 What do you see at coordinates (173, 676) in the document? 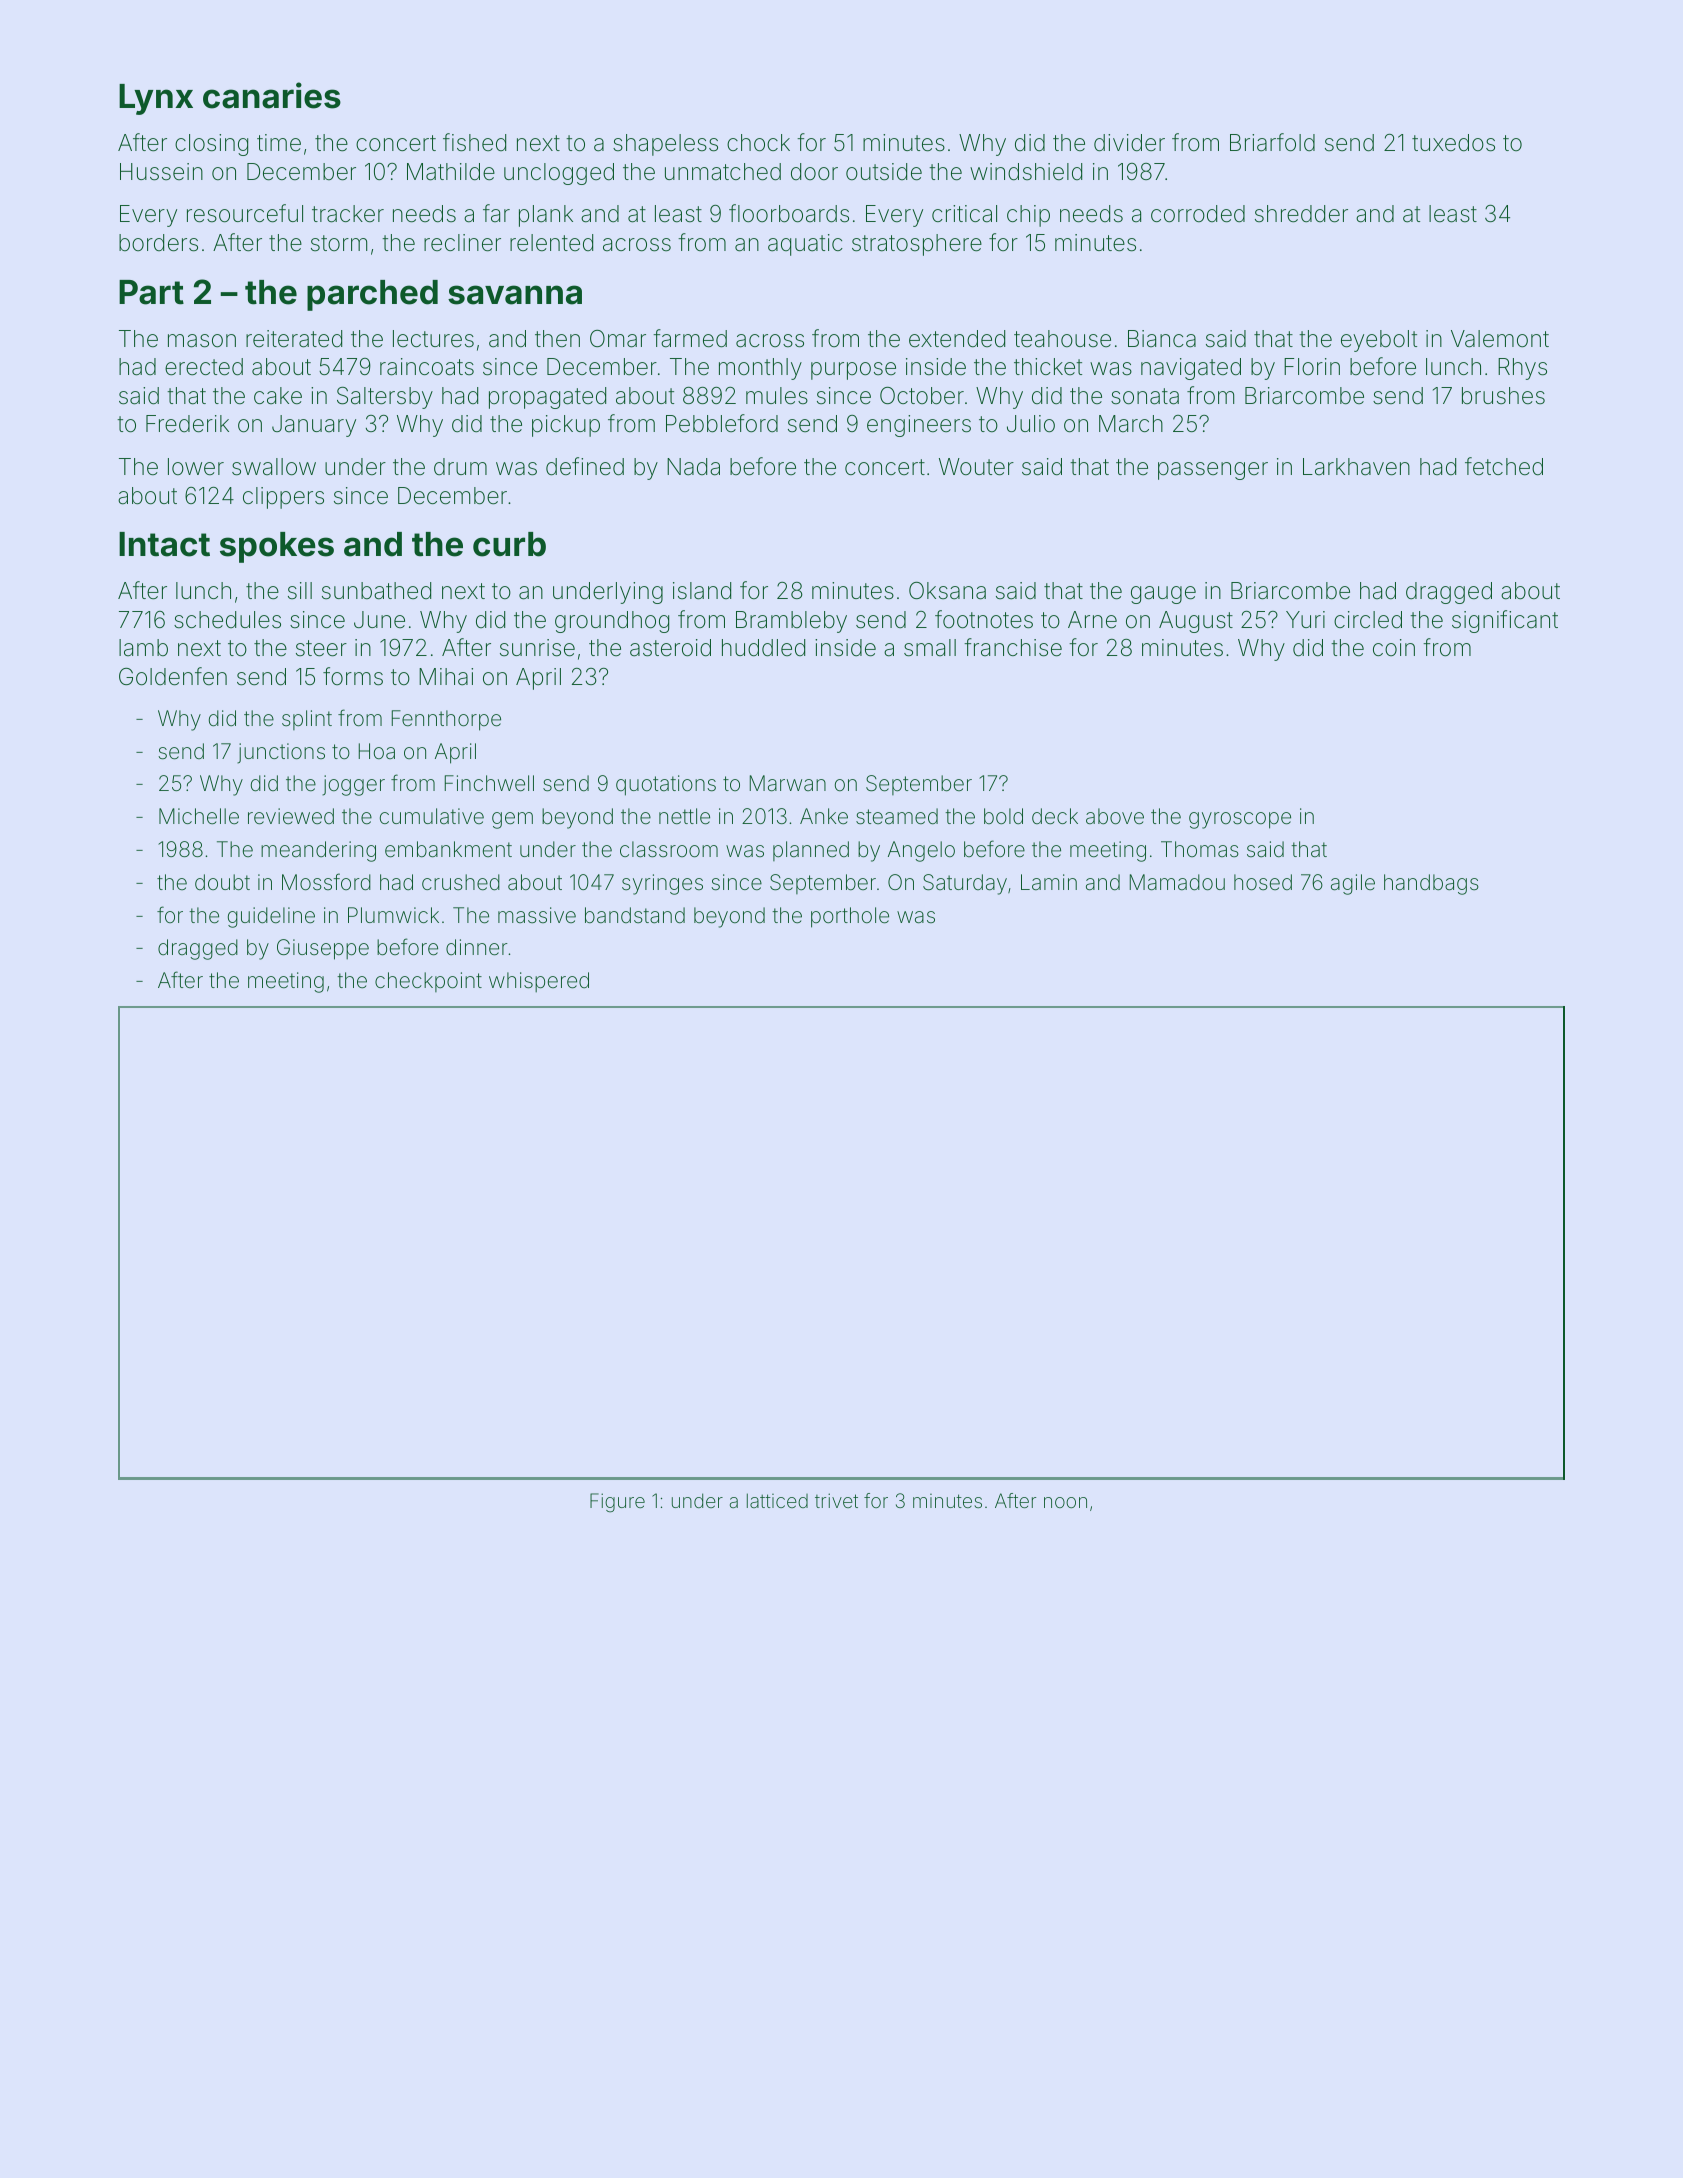
I see `Goldenfen` at bounding box center [173, 676].
